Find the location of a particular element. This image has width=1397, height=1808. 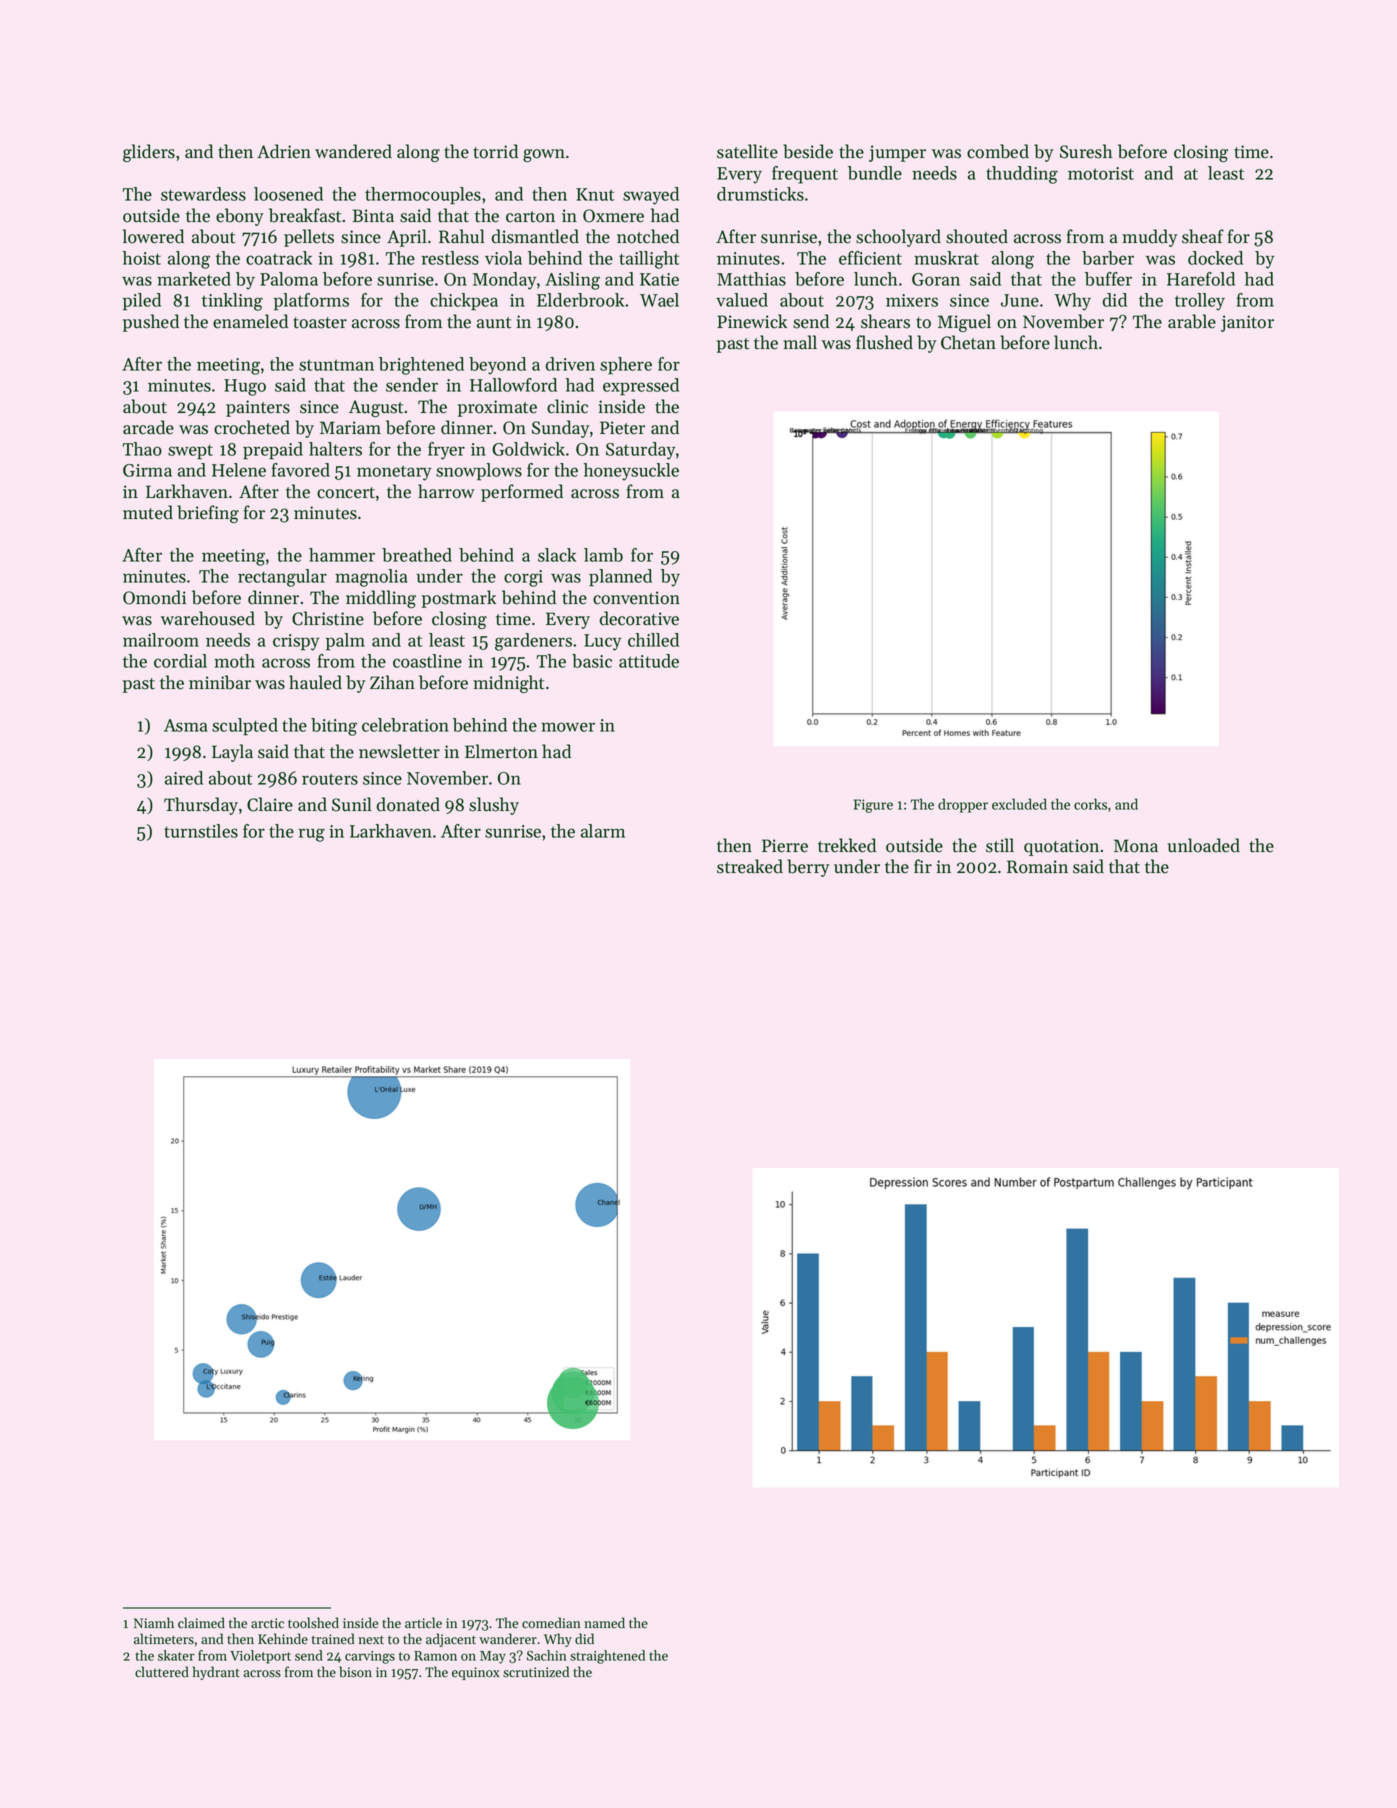

Suresh is located at coordinates (1086, 151).
